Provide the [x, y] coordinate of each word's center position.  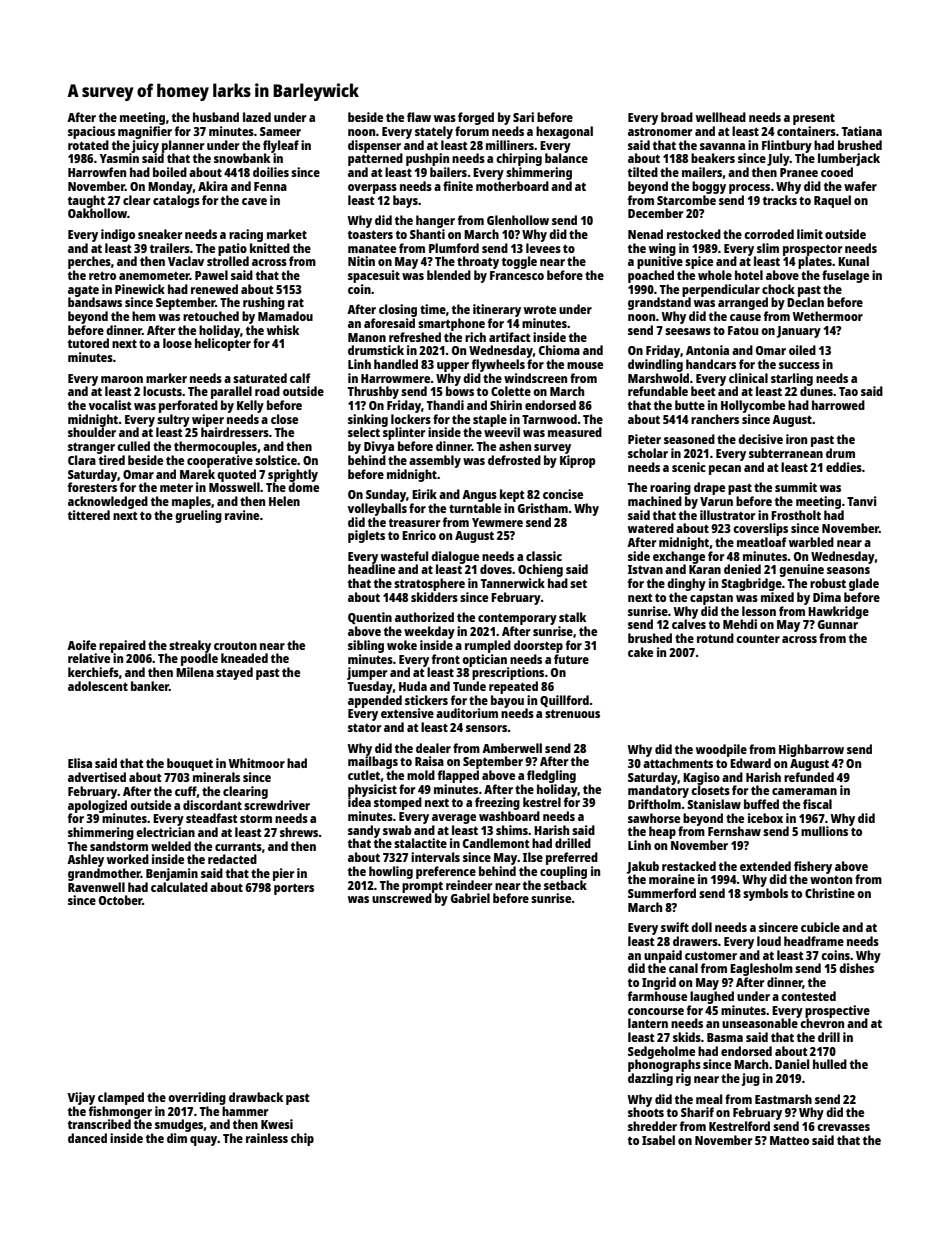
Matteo [789, 1140]
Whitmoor [256, 763]
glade [864, 584]
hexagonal [564, 132]
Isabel [658, 1140]
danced [87, 1138]
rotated [88, 145]
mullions [824, 831]
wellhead [721, 117]
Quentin [370, 618]
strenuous [572, 714]
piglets [366, 536]
